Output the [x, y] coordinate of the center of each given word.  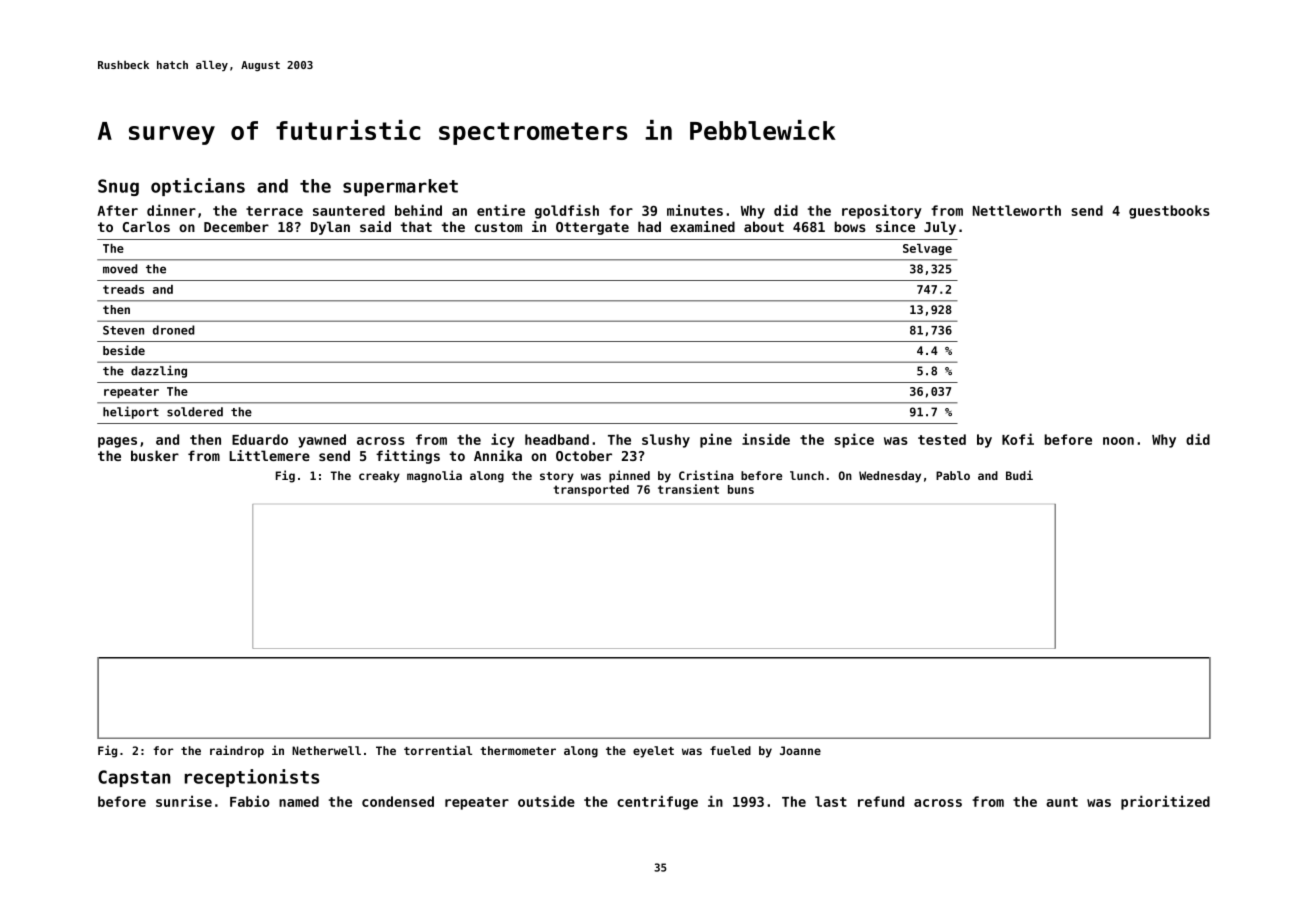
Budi [1019, 475]
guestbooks [1169, 212]
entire [501, 210]
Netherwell [326, 750]
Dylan [330, 228]
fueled [730, 750]
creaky [379, 477]
